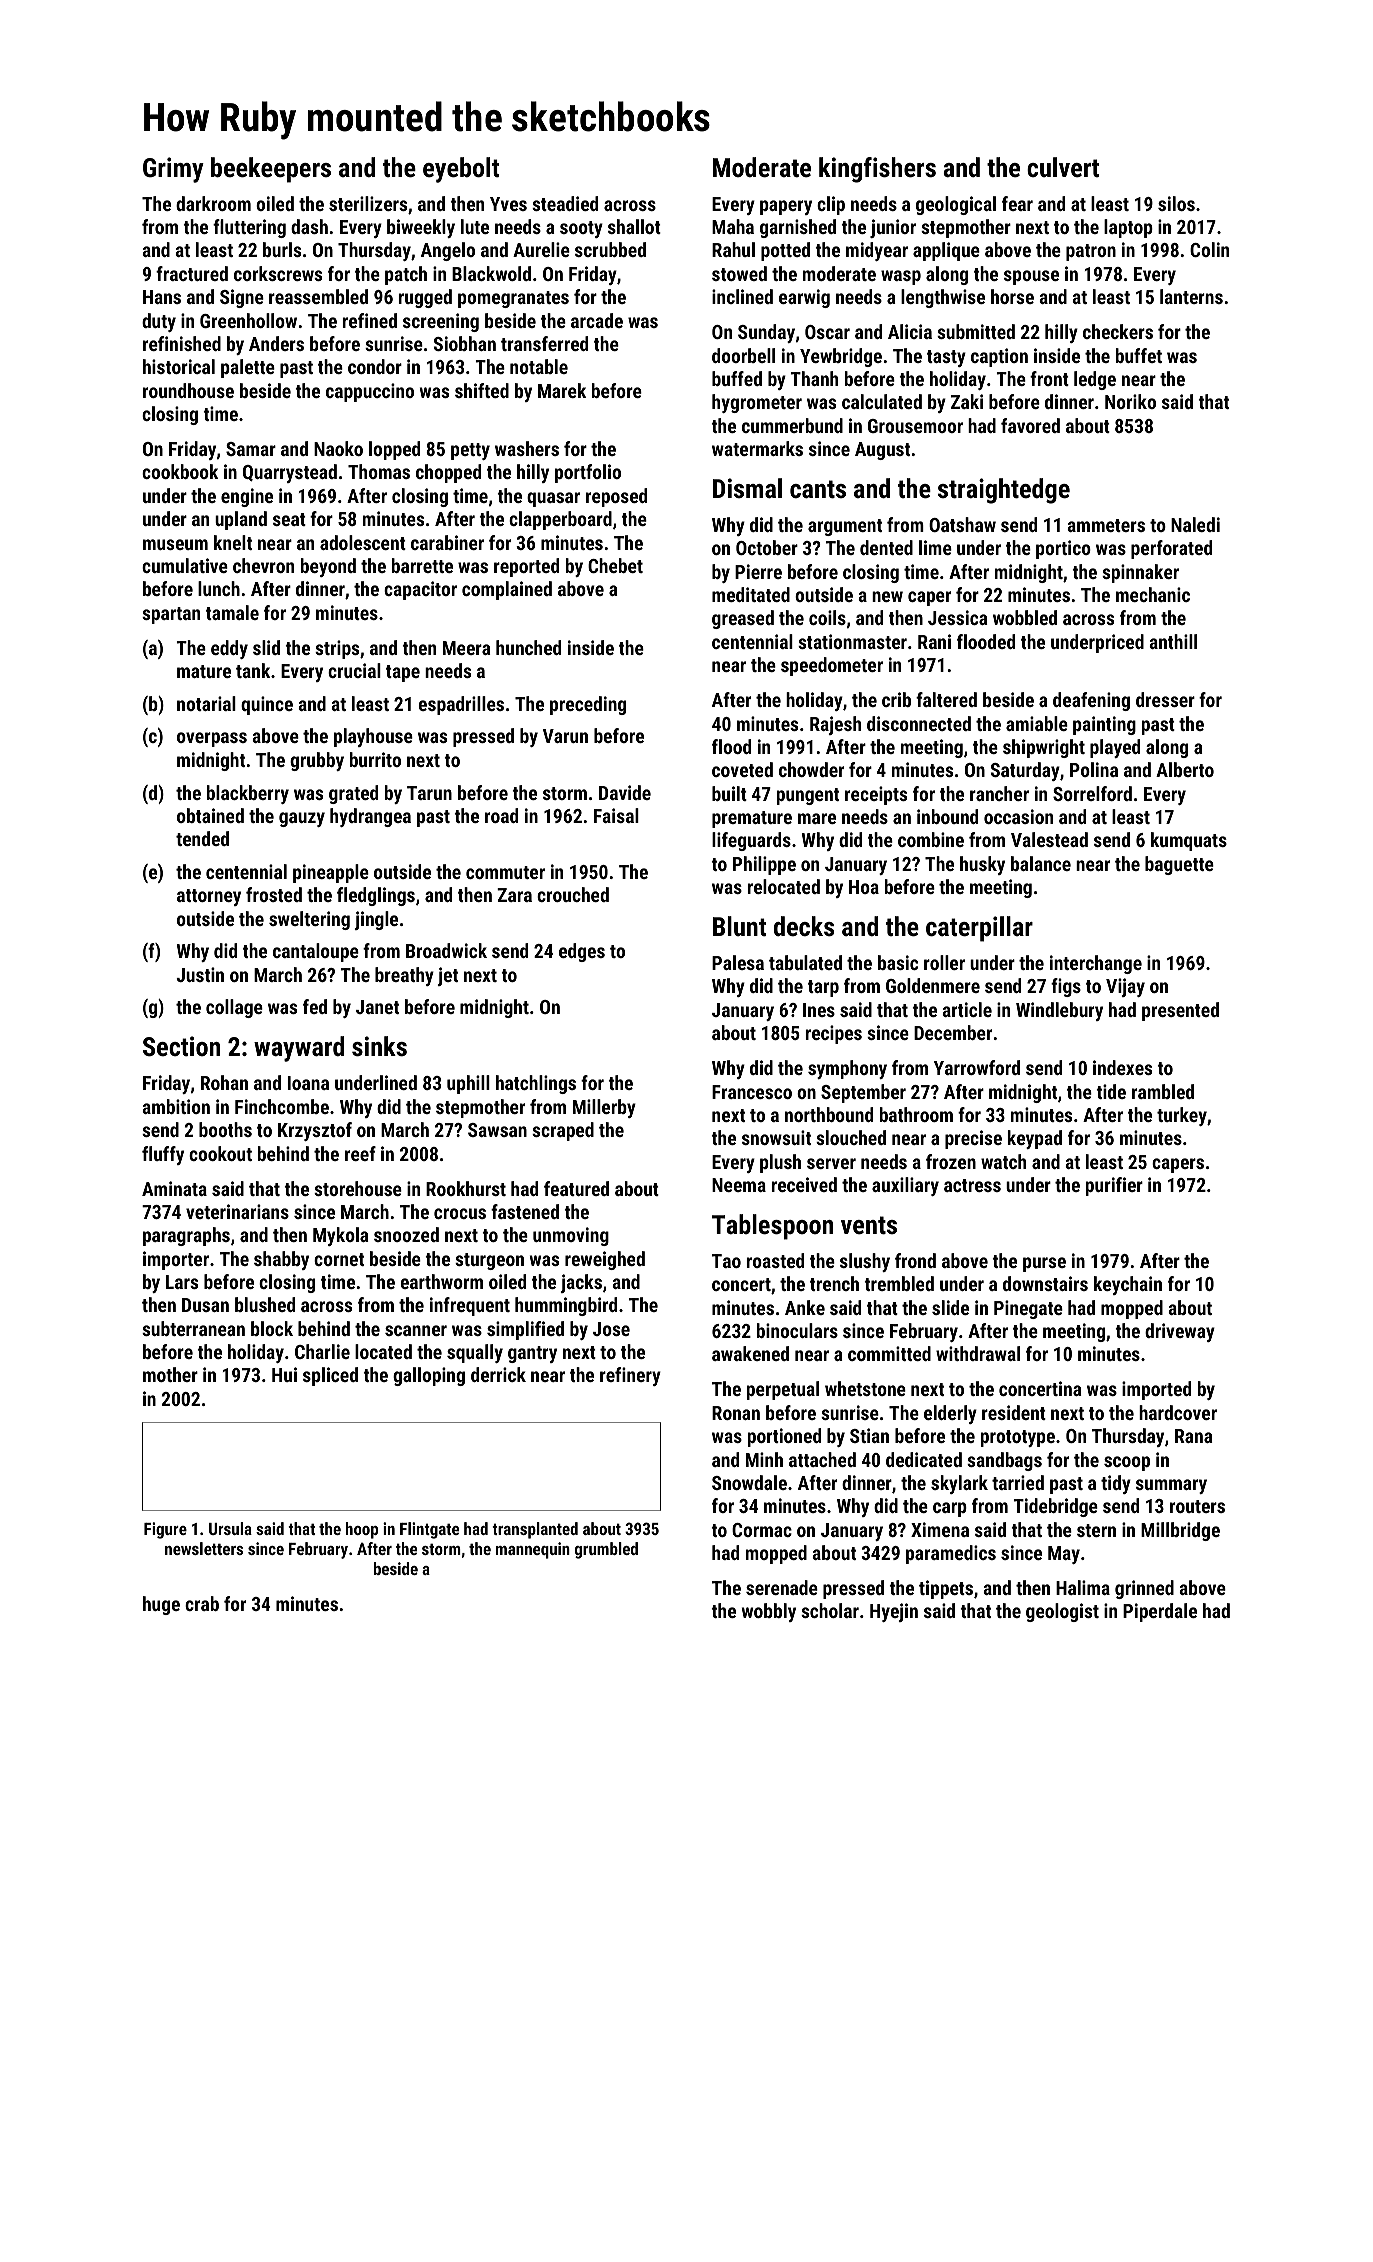  What do you see at coordinates (271, 170) in the document?
I see `beekeepers` at bounding box center [271, 170].
